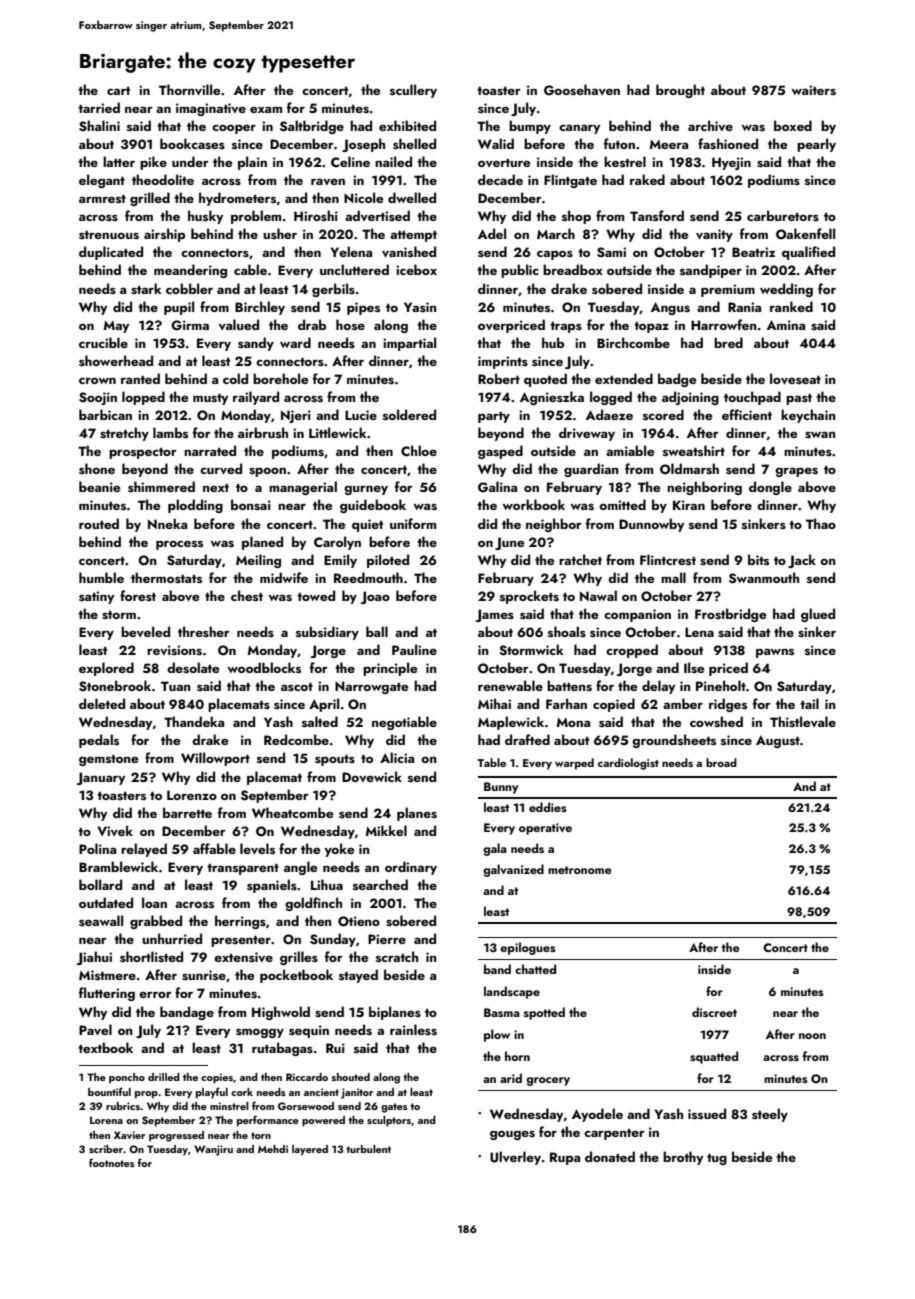 The height and width of the screenshot is (1299, 915). What do you see at coordinates (296, 416) in the screenshot?
I see `Njeri` at bounding box center [296, 416].
